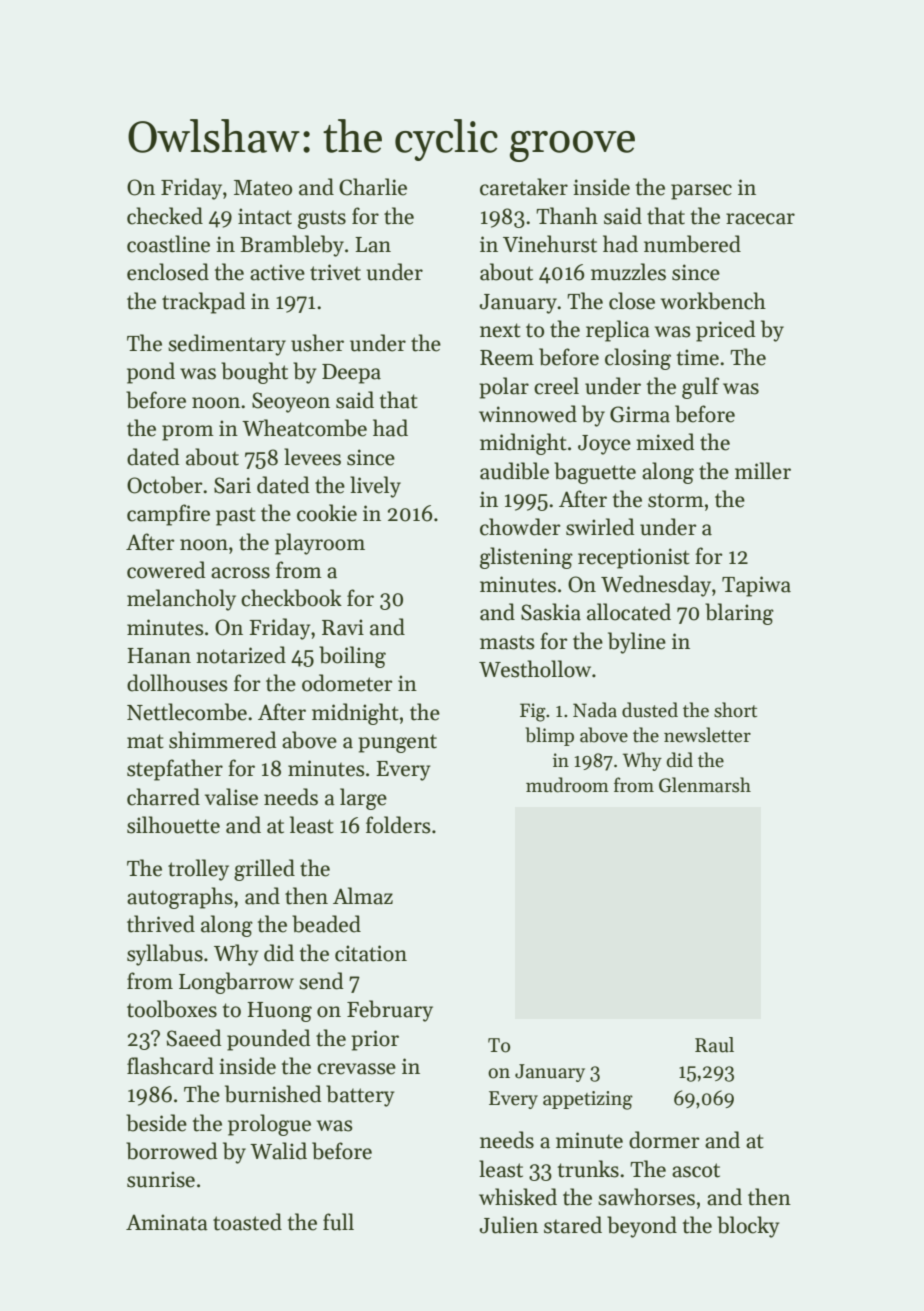 This screenshot has width=924, height=1311. What do you see at coordinates (524, 187) in the screenshot?
I see `caretaker` at bounding box center [524, 187].
